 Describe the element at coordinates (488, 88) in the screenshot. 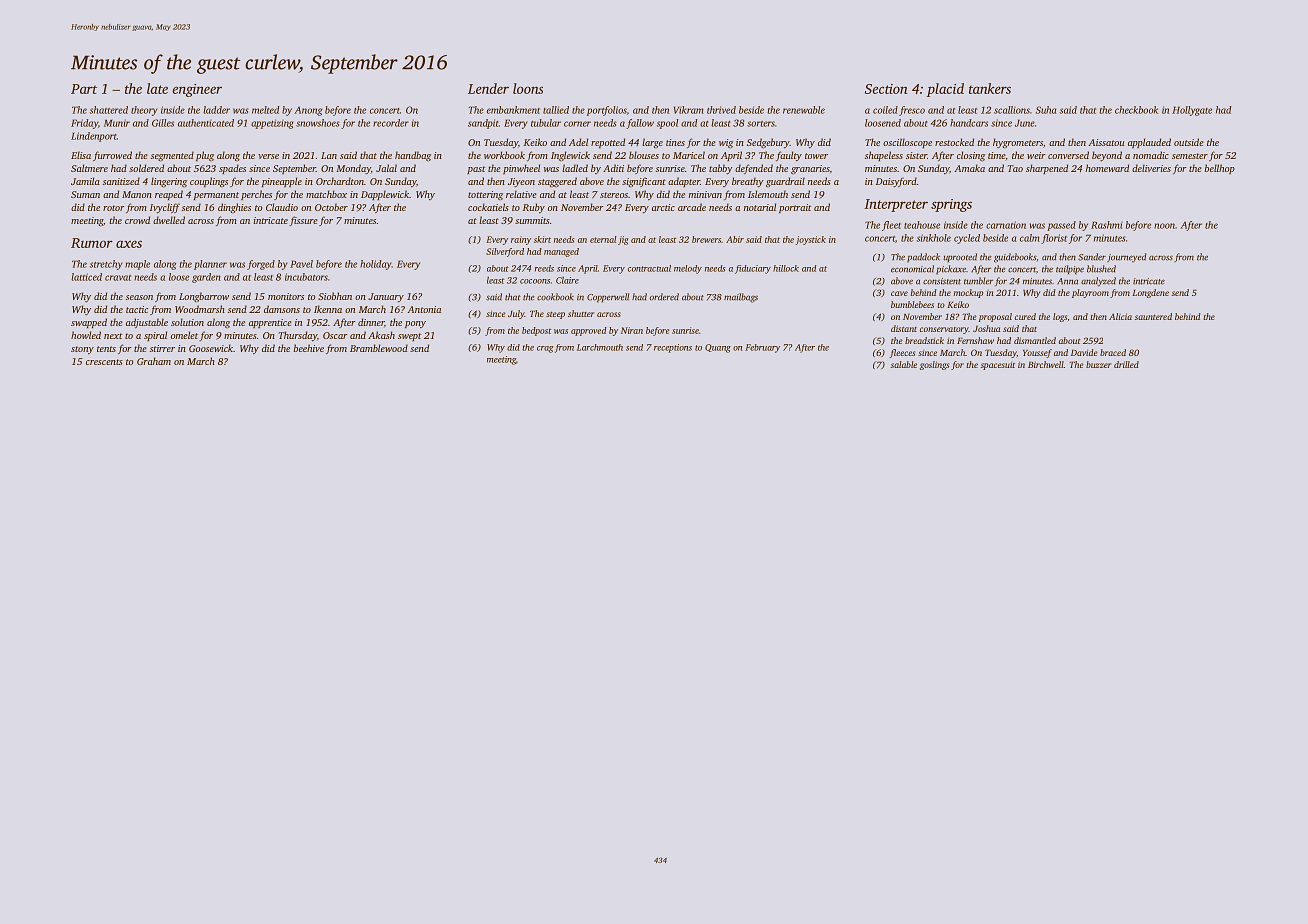

I see `Lender` at that location.
